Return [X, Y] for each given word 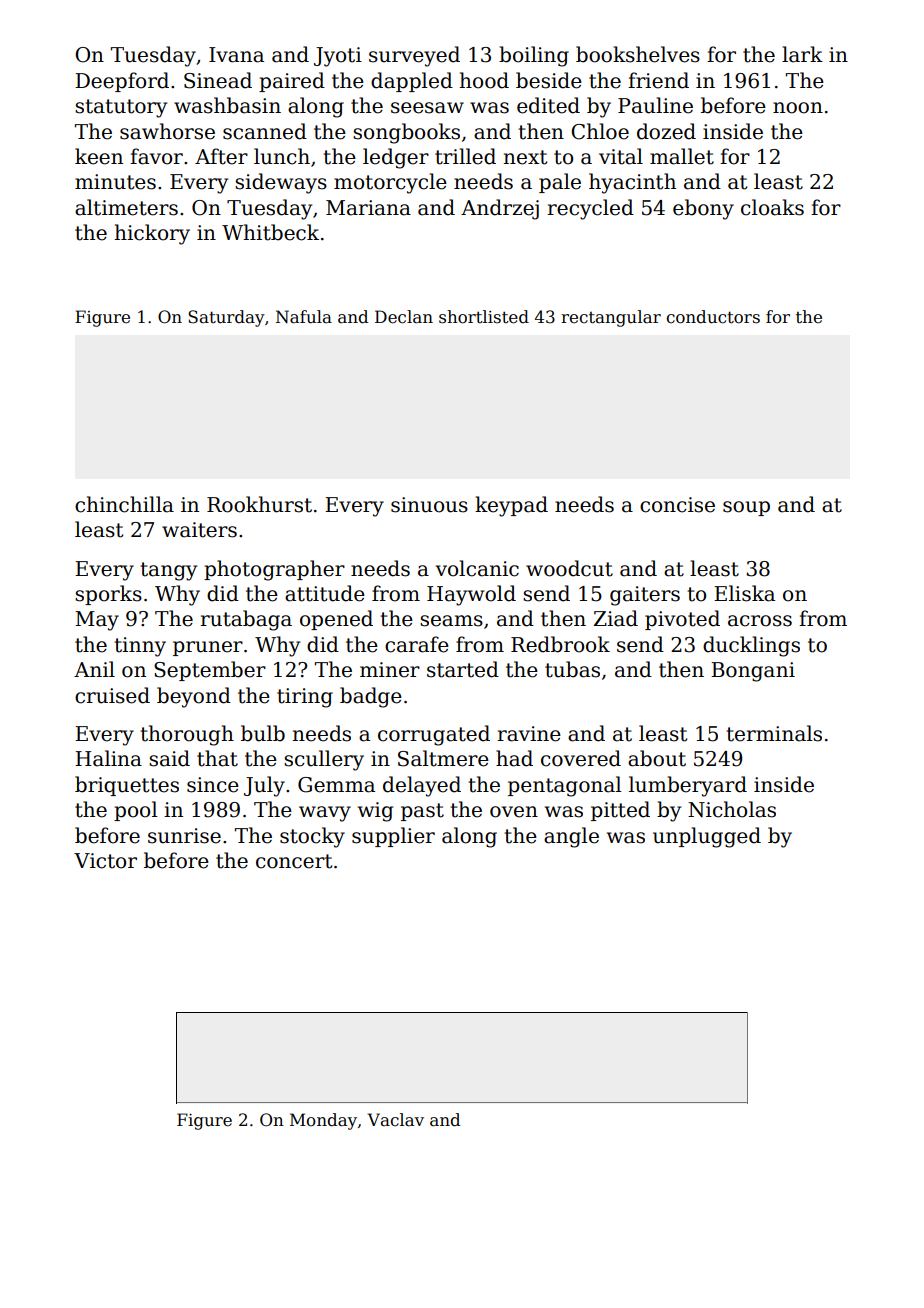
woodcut [569, 568]
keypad [511, 506]
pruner [208, 648]
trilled [465, 156]
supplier [393, 837]
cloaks [772, 207]
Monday [323, 1121]
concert [294, 861]
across [760, 621]
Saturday [226, 318]
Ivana [236, 55]
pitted [620, 811]
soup [746, 508]
